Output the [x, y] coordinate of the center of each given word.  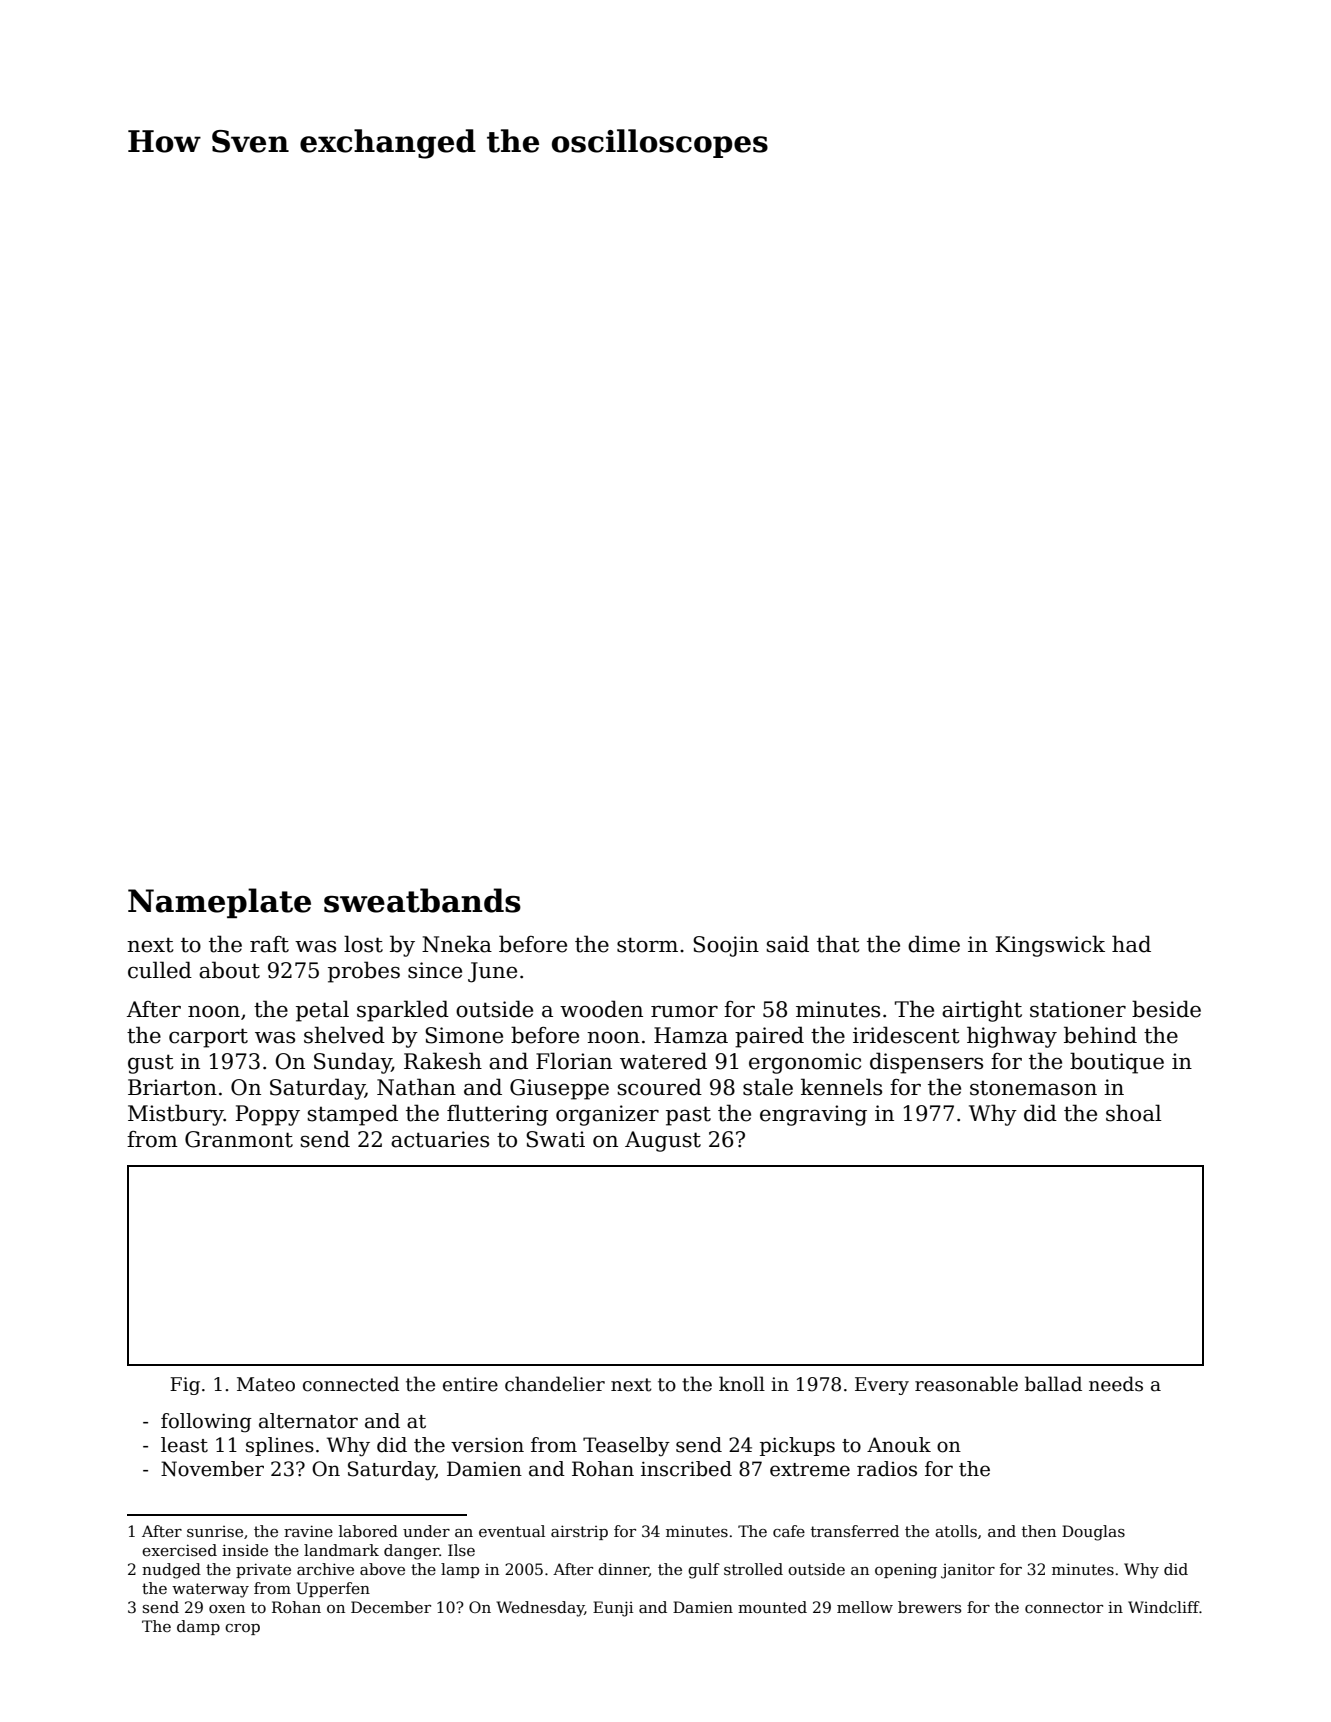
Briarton [172, 1087]
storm [647, 945]
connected [351, 1384]
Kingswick [1050, 946]
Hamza [691, 1035]
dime [934, 944]
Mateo [266, 1384]
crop [242, 1629]
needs [1116, 1384]
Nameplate [219, 903]
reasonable [966, 1384]
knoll [742, 1384]
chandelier [555, 1384]
